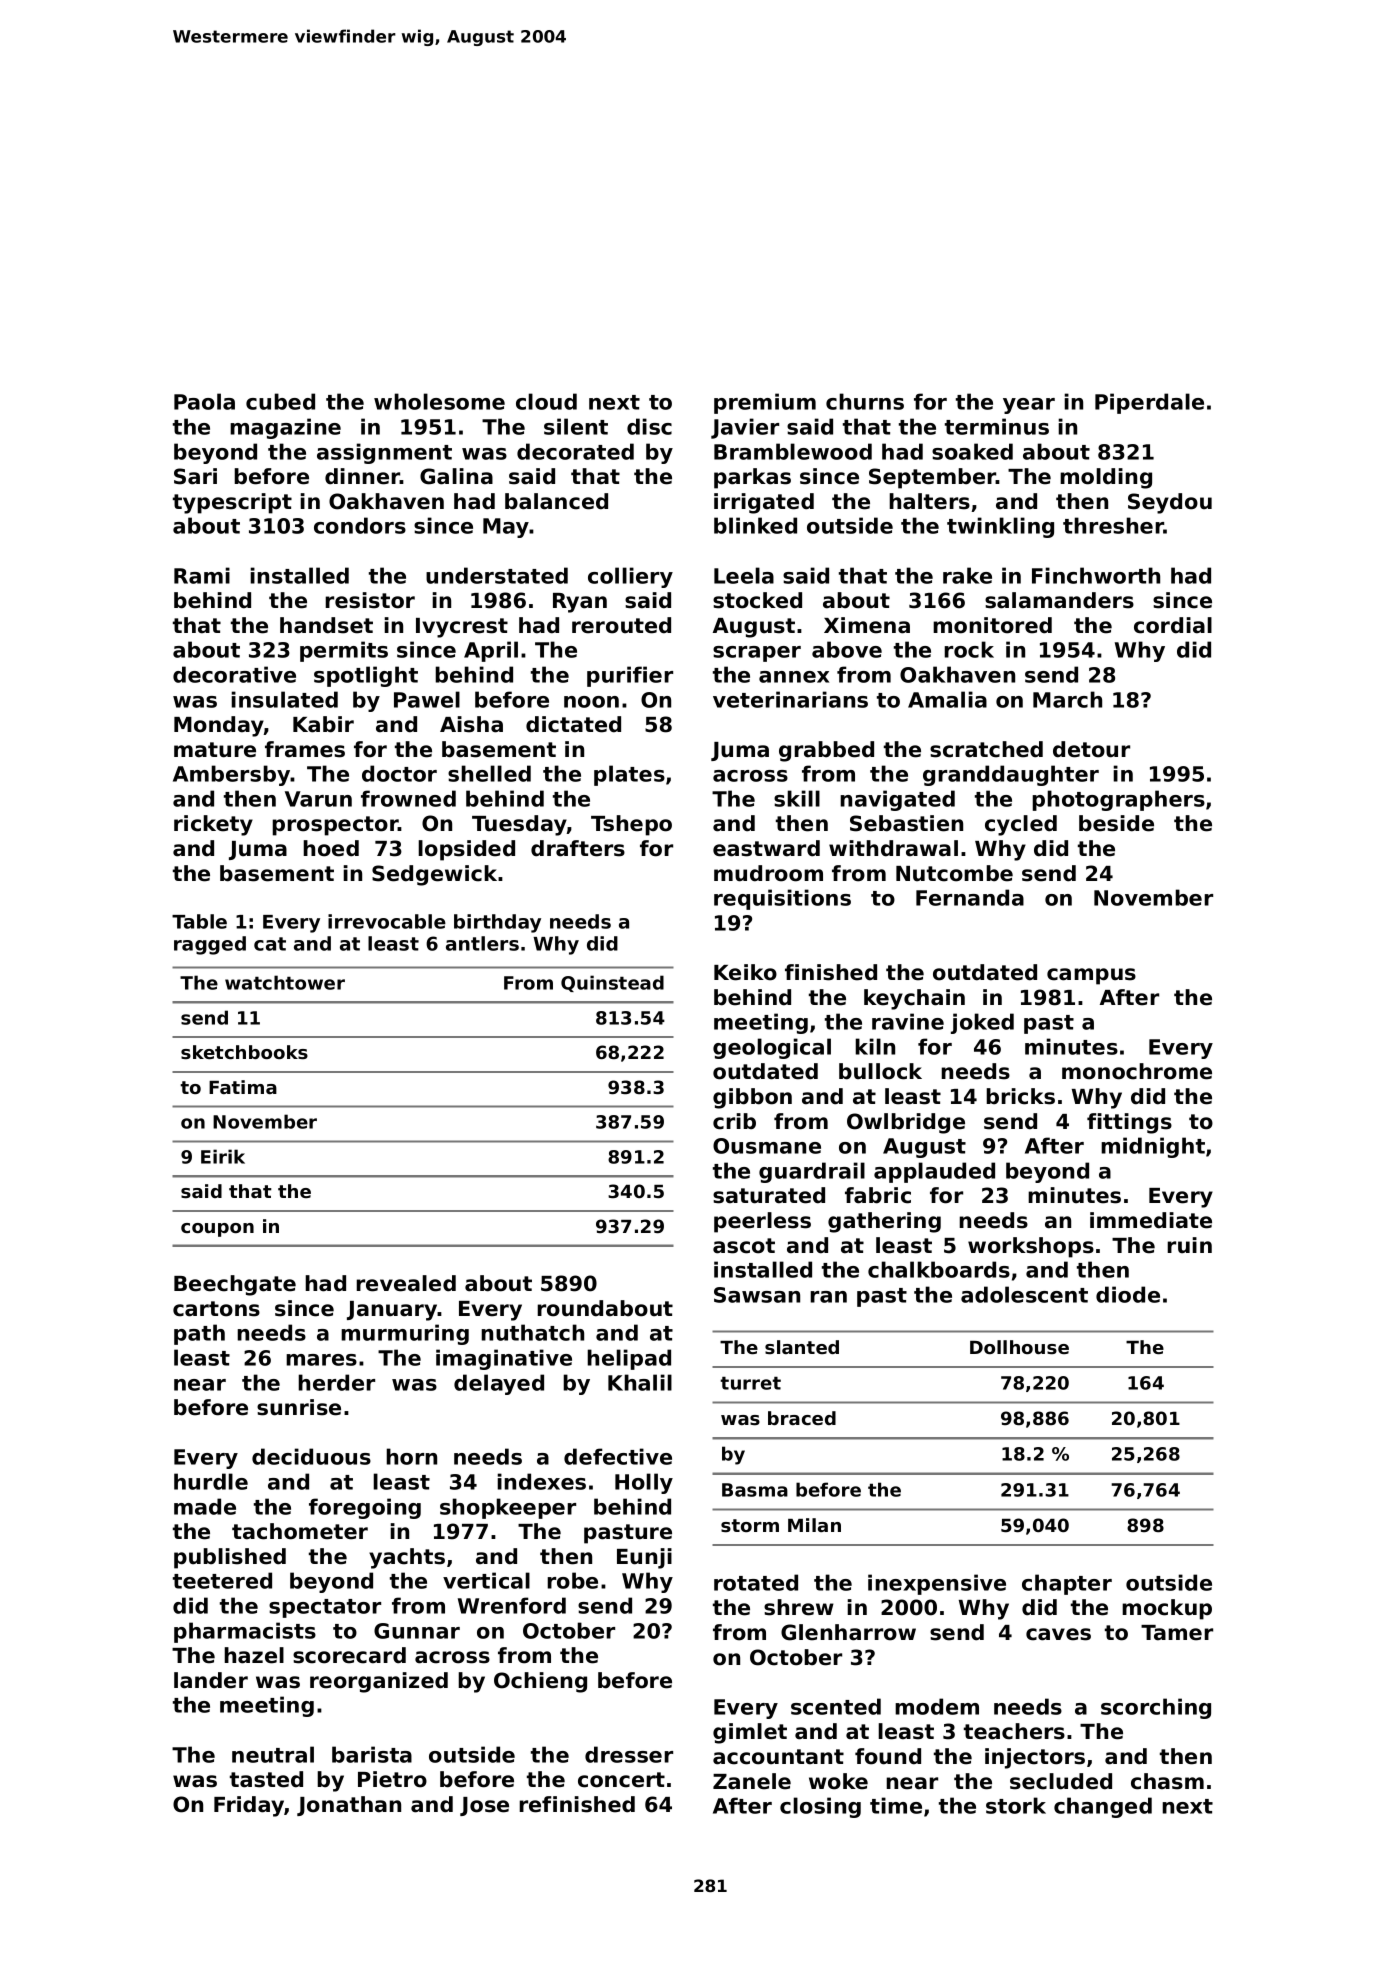  I want to click on cubed, so click(280, 401).
